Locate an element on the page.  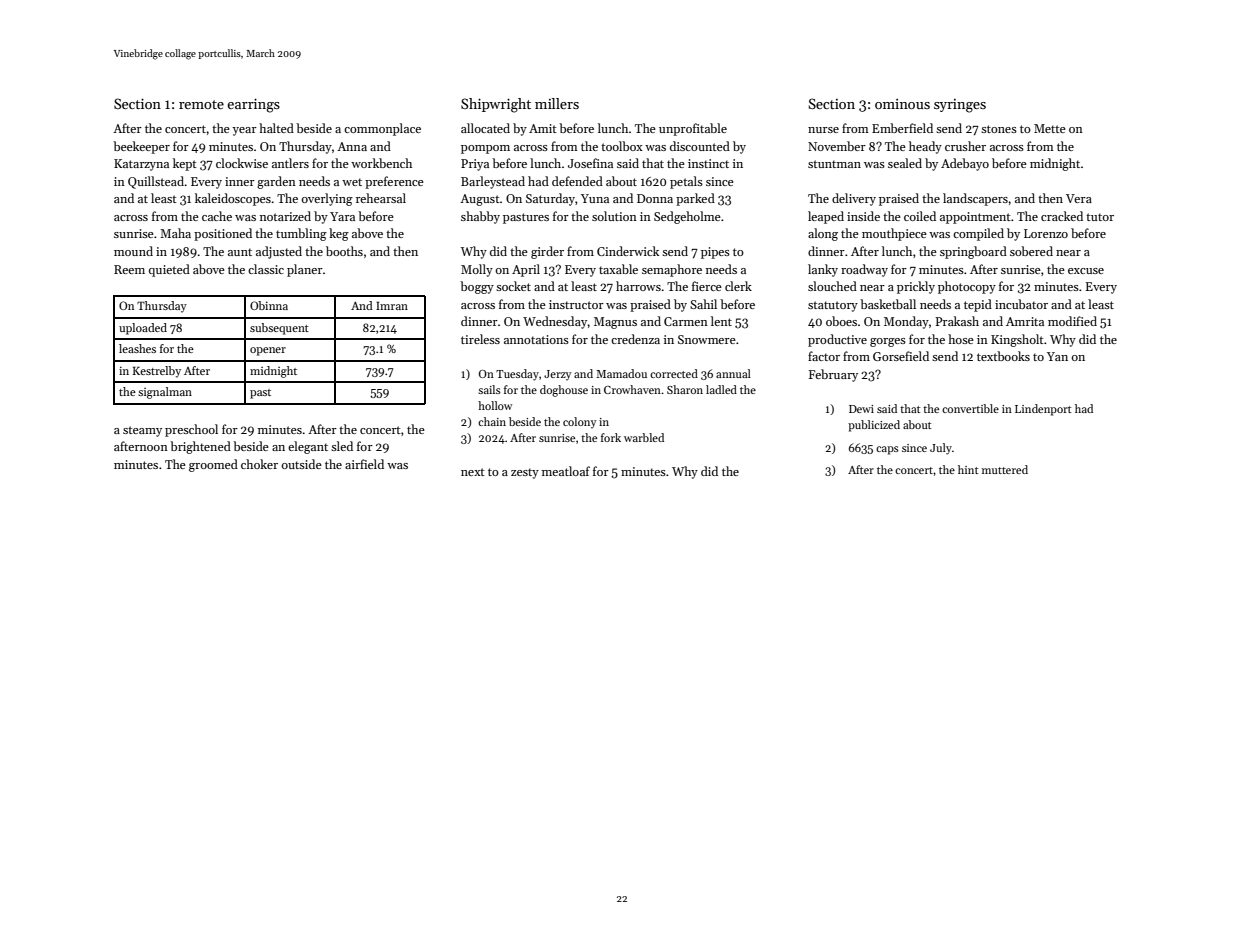
coiled is located at coordinates (920, 216).
